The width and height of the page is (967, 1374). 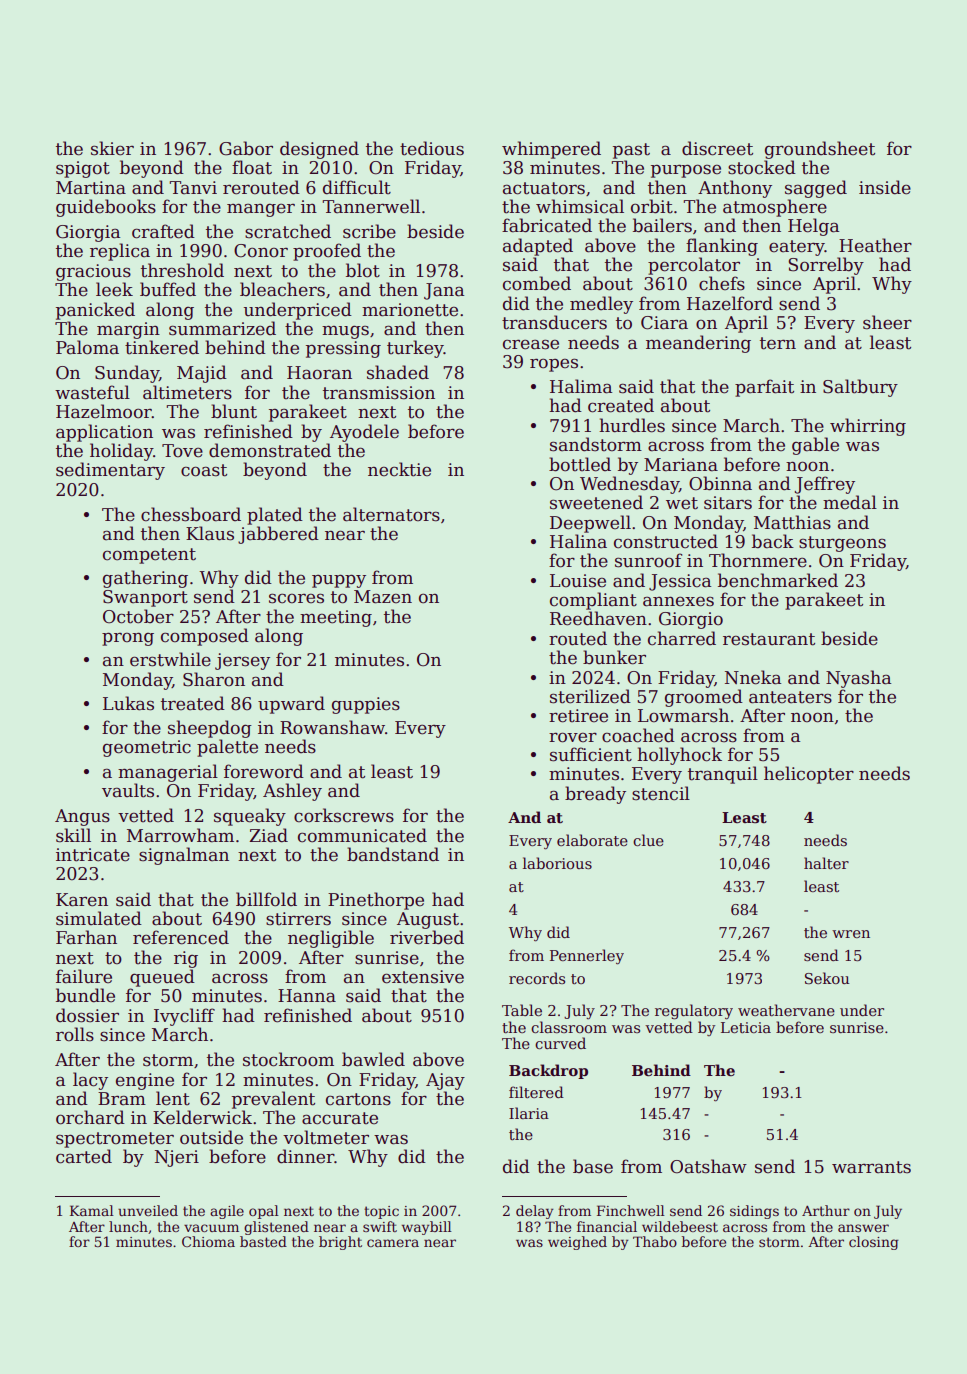 I want to click on Table, so click(x=522, y=1010).
